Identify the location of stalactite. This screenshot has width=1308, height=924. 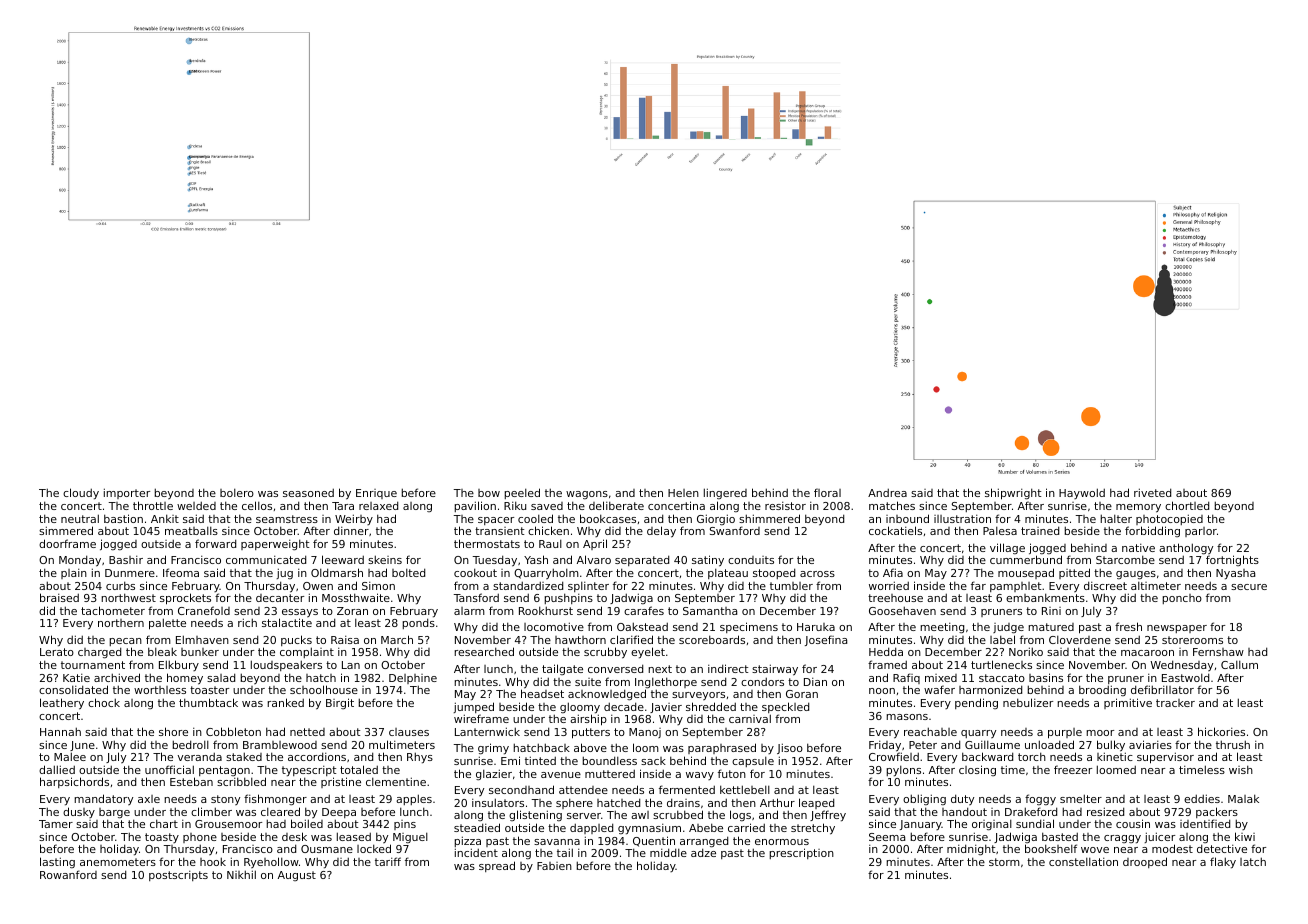
(287, 623).
